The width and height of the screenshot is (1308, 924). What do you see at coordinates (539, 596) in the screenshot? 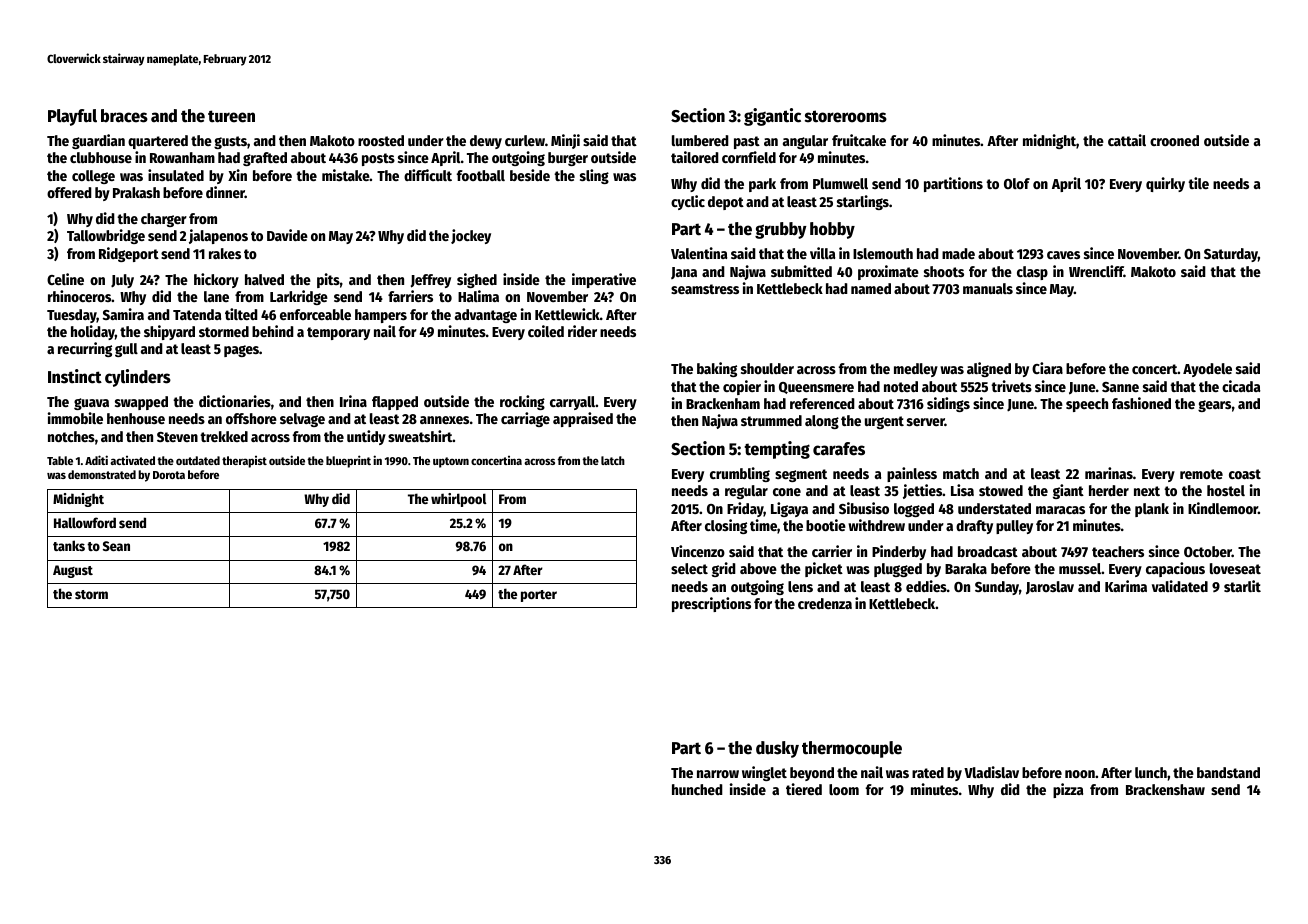
I see `porter` at bounding box center [539, 596].
